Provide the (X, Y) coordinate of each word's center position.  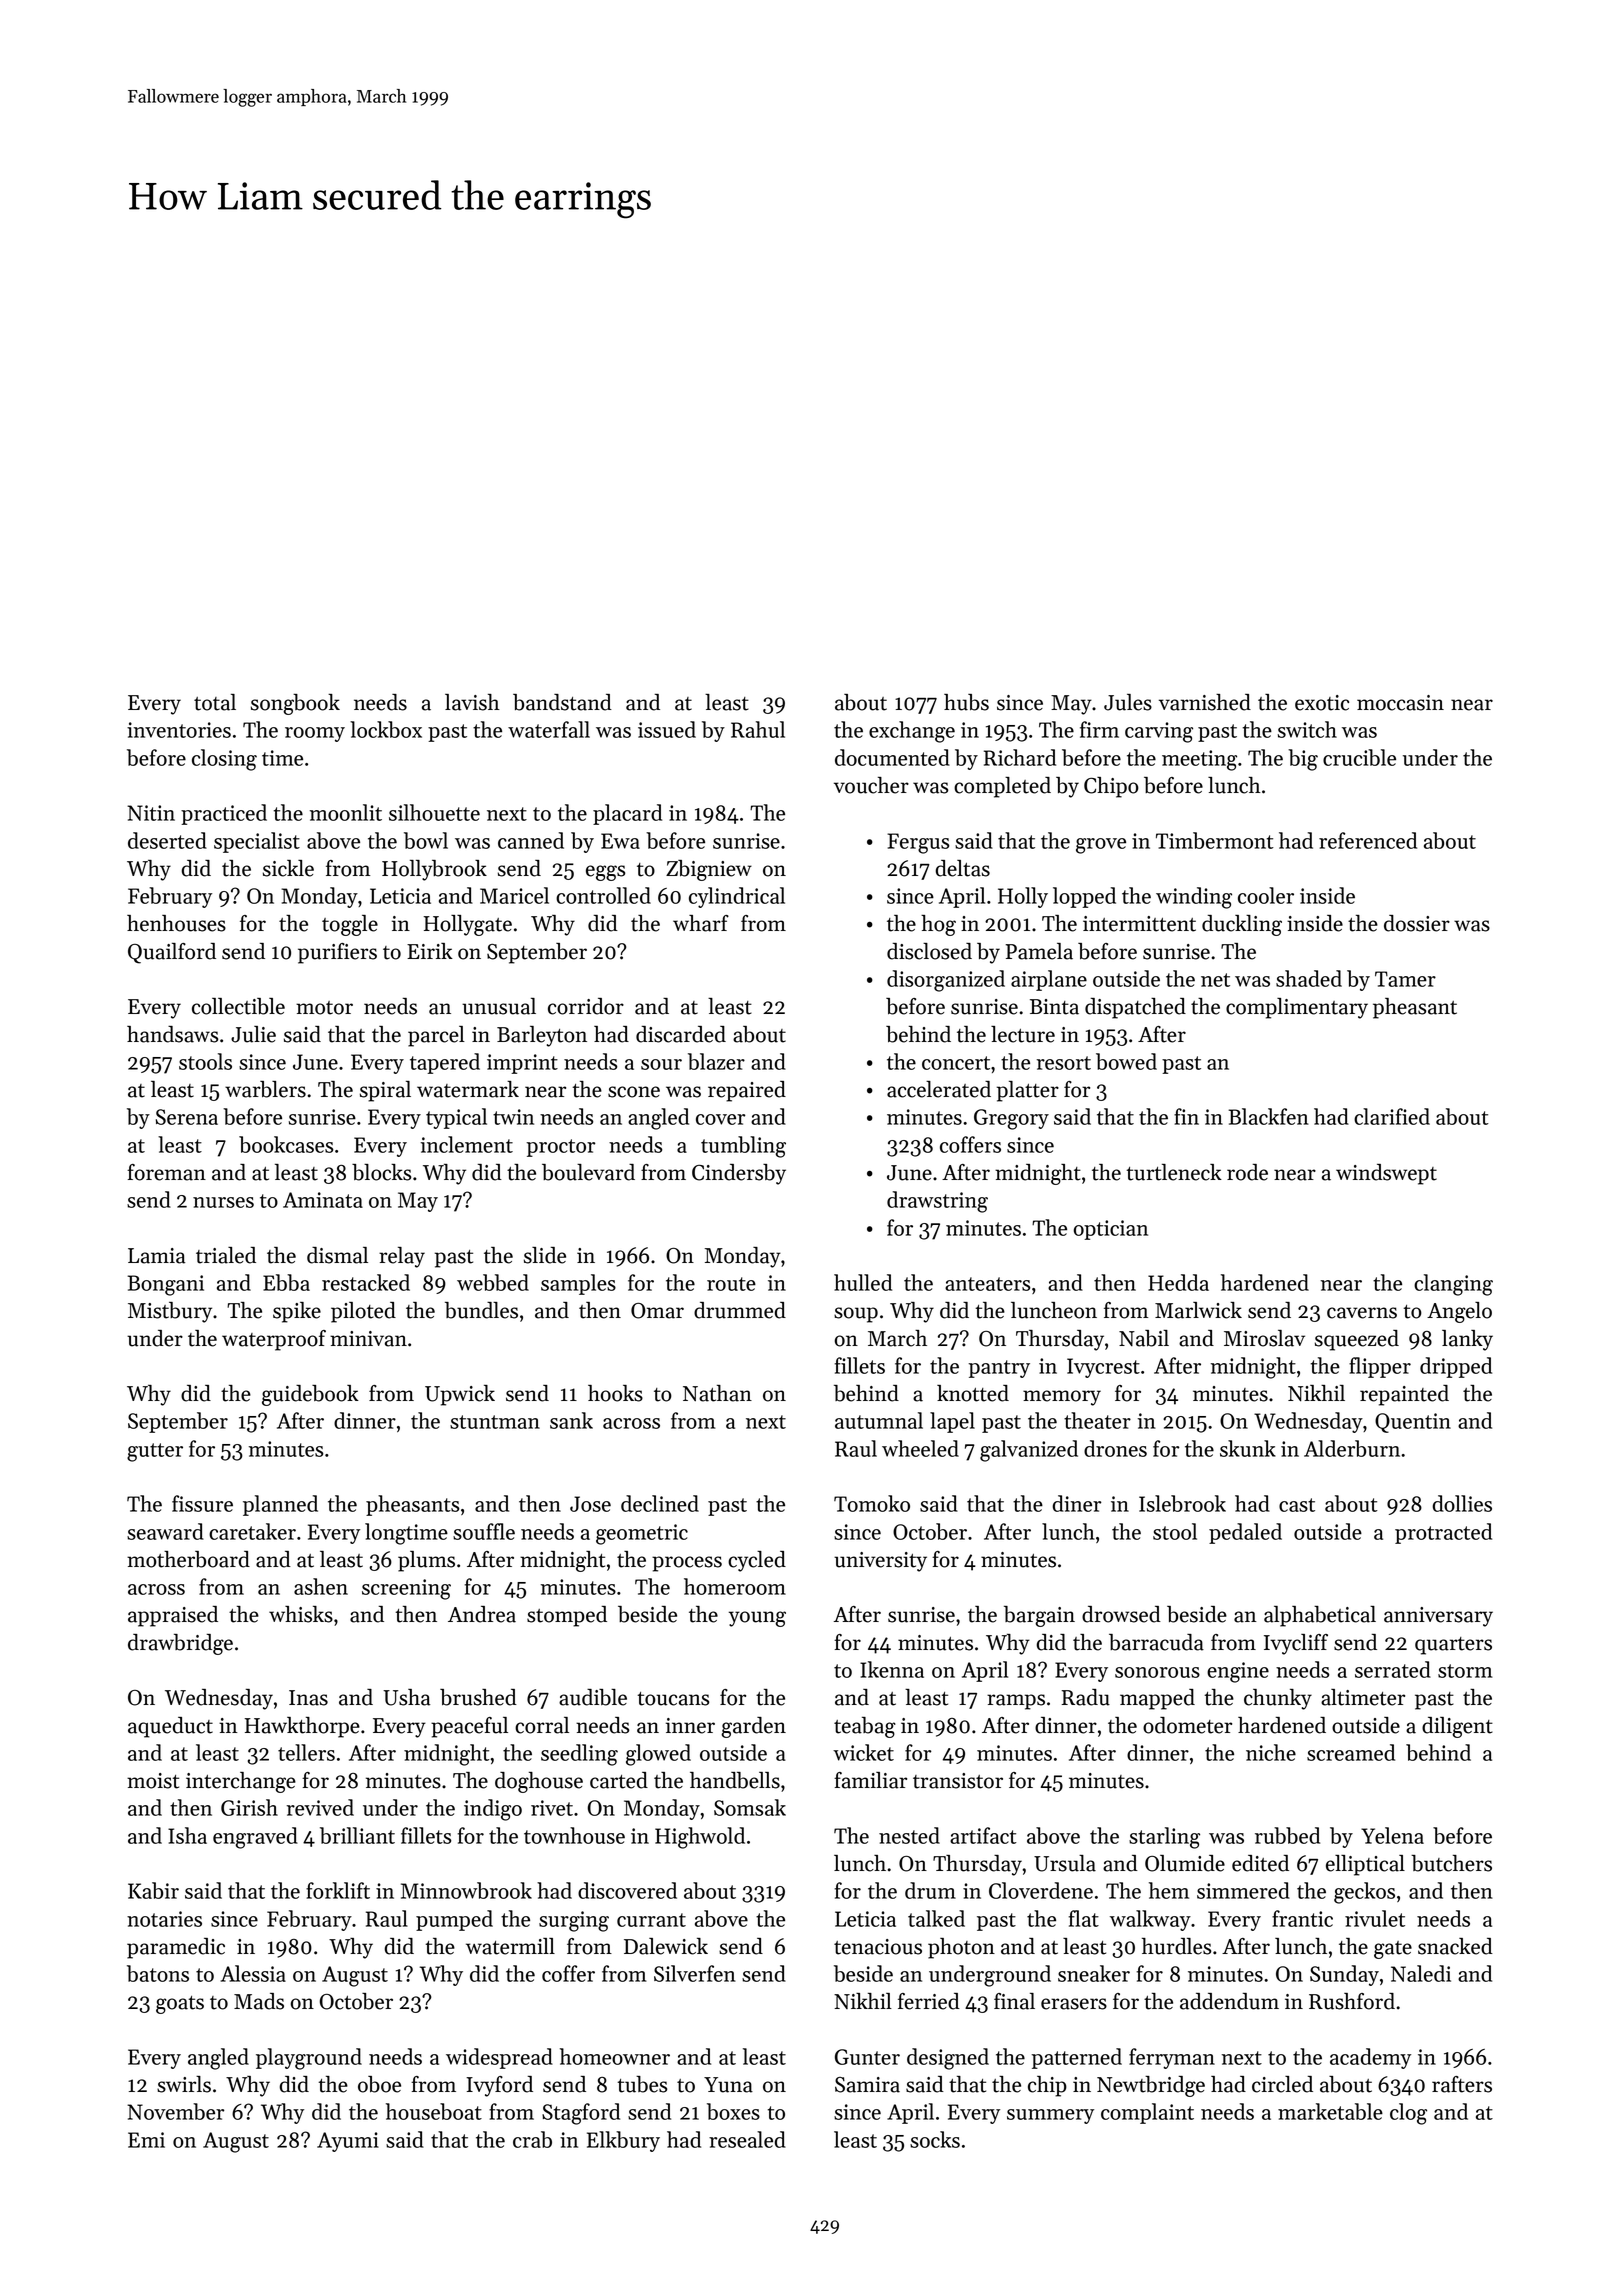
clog (1408, 2114)
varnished (1205, 702)
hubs (966, 702)
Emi (146, 2140)
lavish (472, 702)
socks (935, 2139)
